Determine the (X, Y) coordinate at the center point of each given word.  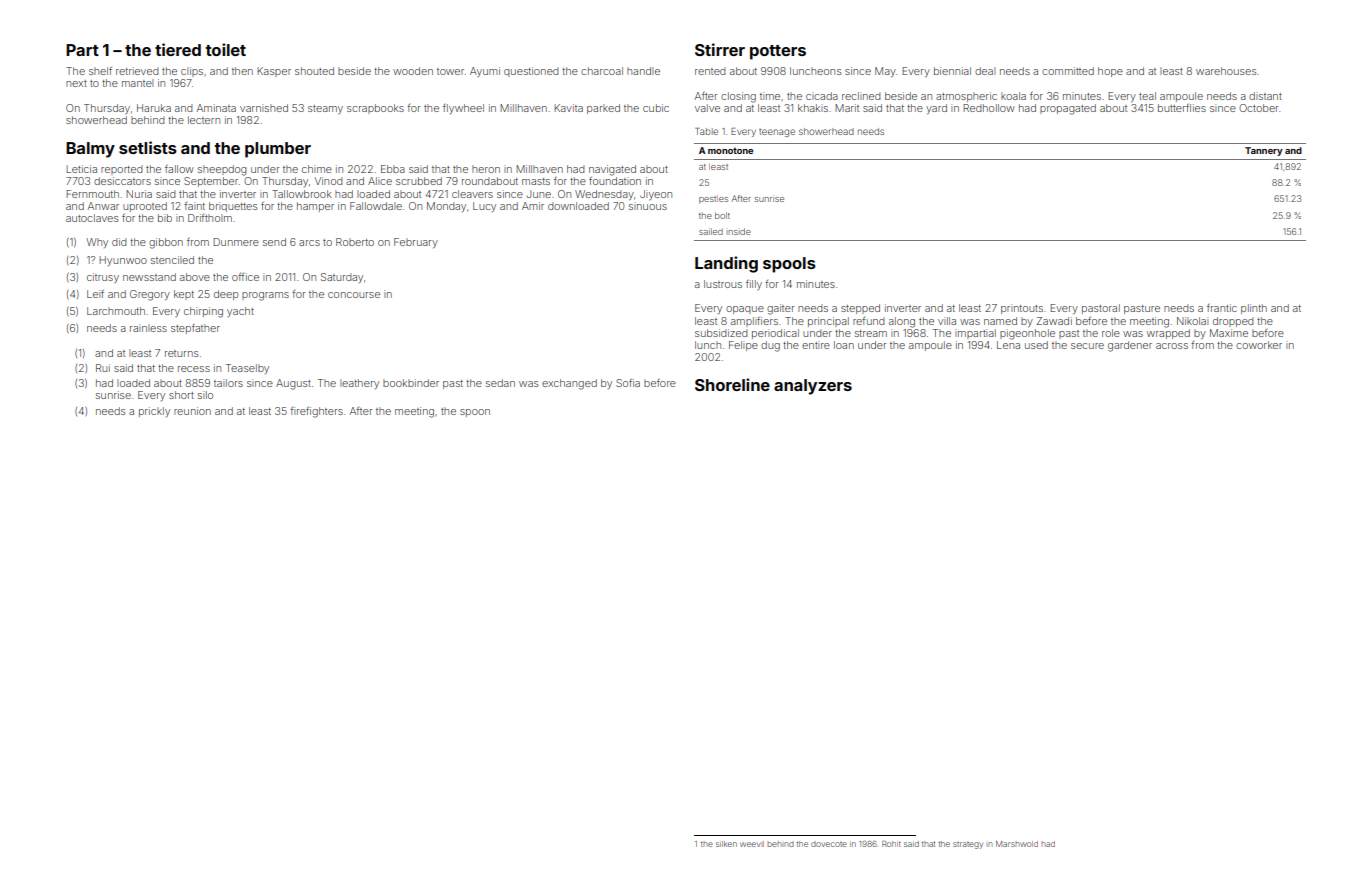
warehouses (1226, 71)
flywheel (463, 109)
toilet (226, 49)
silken (726, 844)
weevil (752, 844)
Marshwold (1017, 844)
